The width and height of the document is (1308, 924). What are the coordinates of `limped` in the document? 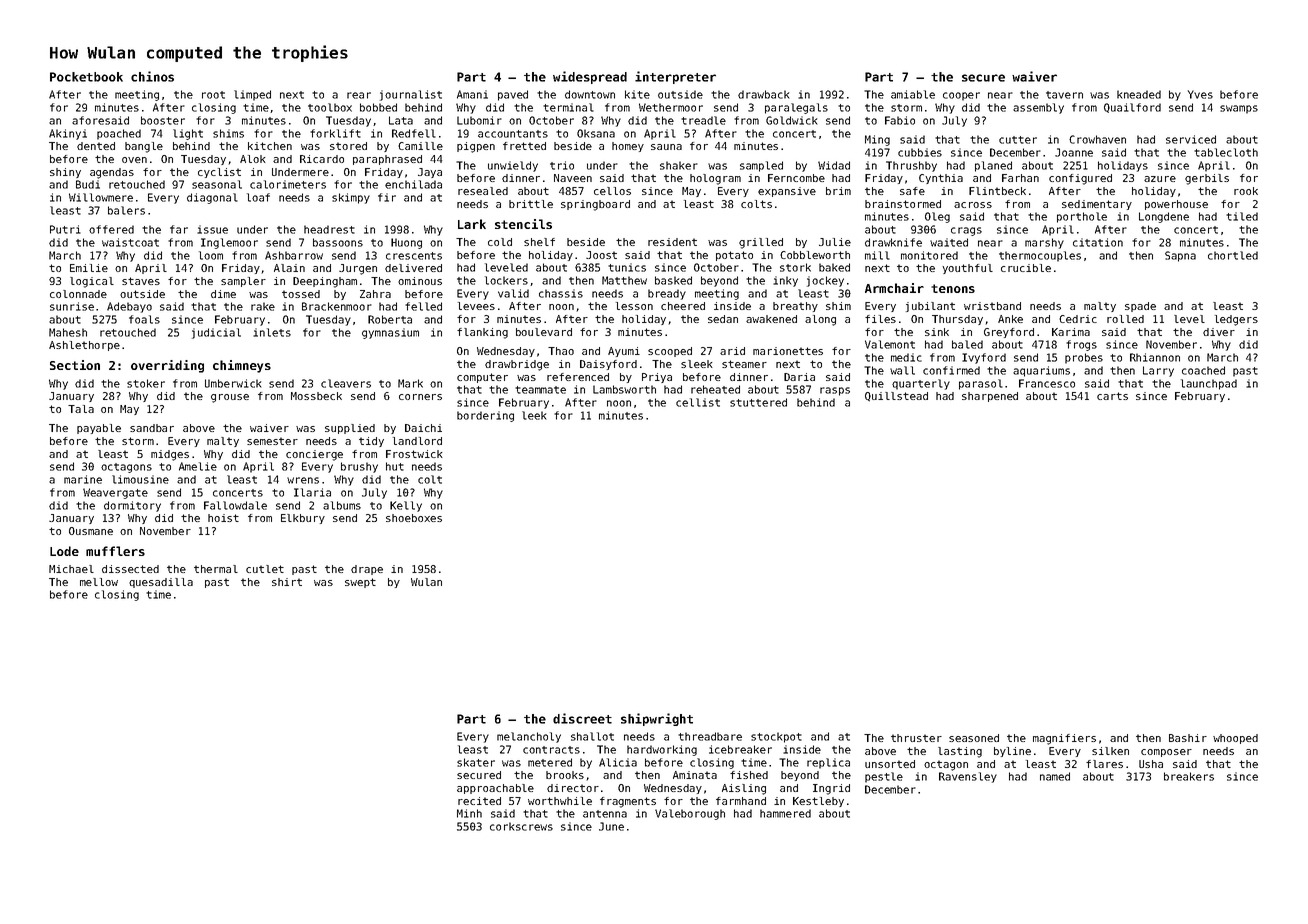 It's located at (252, 95).
